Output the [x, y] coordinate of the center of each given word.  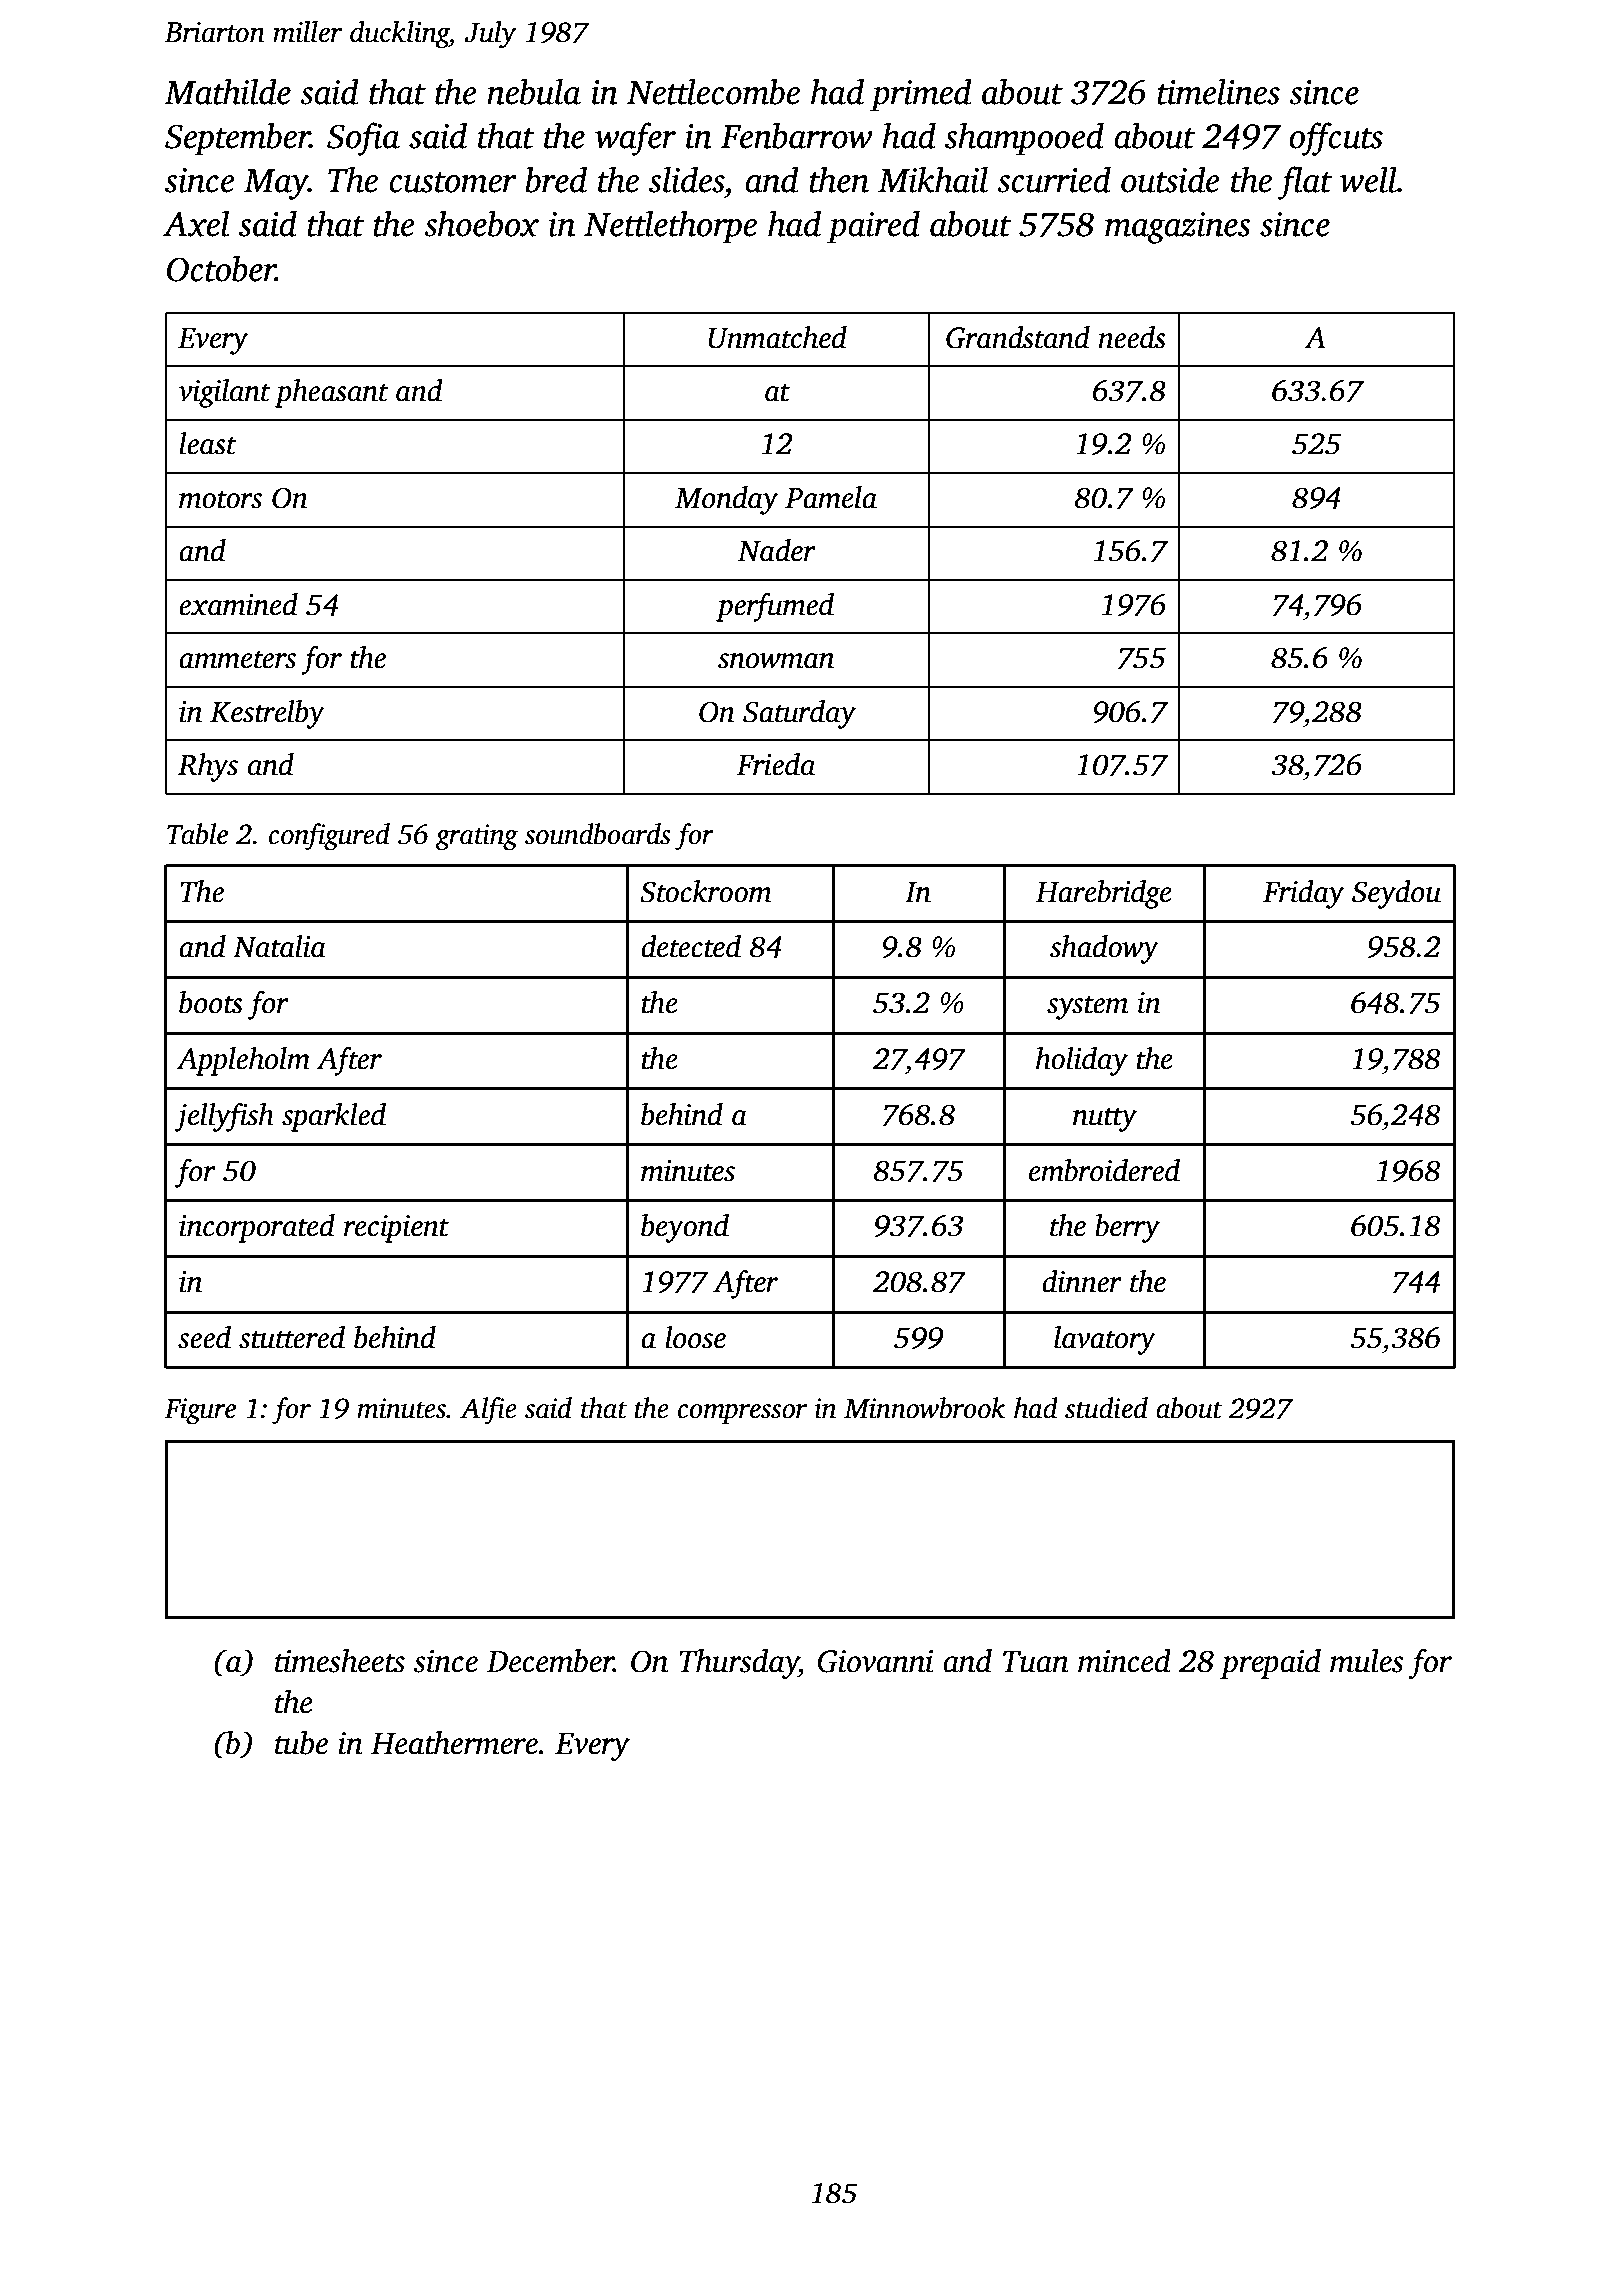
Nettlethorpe [670, 227]
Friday [1303, 894]
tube [301, 1743]
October [221, 269]
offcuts [1336, 139]
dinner [1082, 1281]
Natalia [279, 946]
